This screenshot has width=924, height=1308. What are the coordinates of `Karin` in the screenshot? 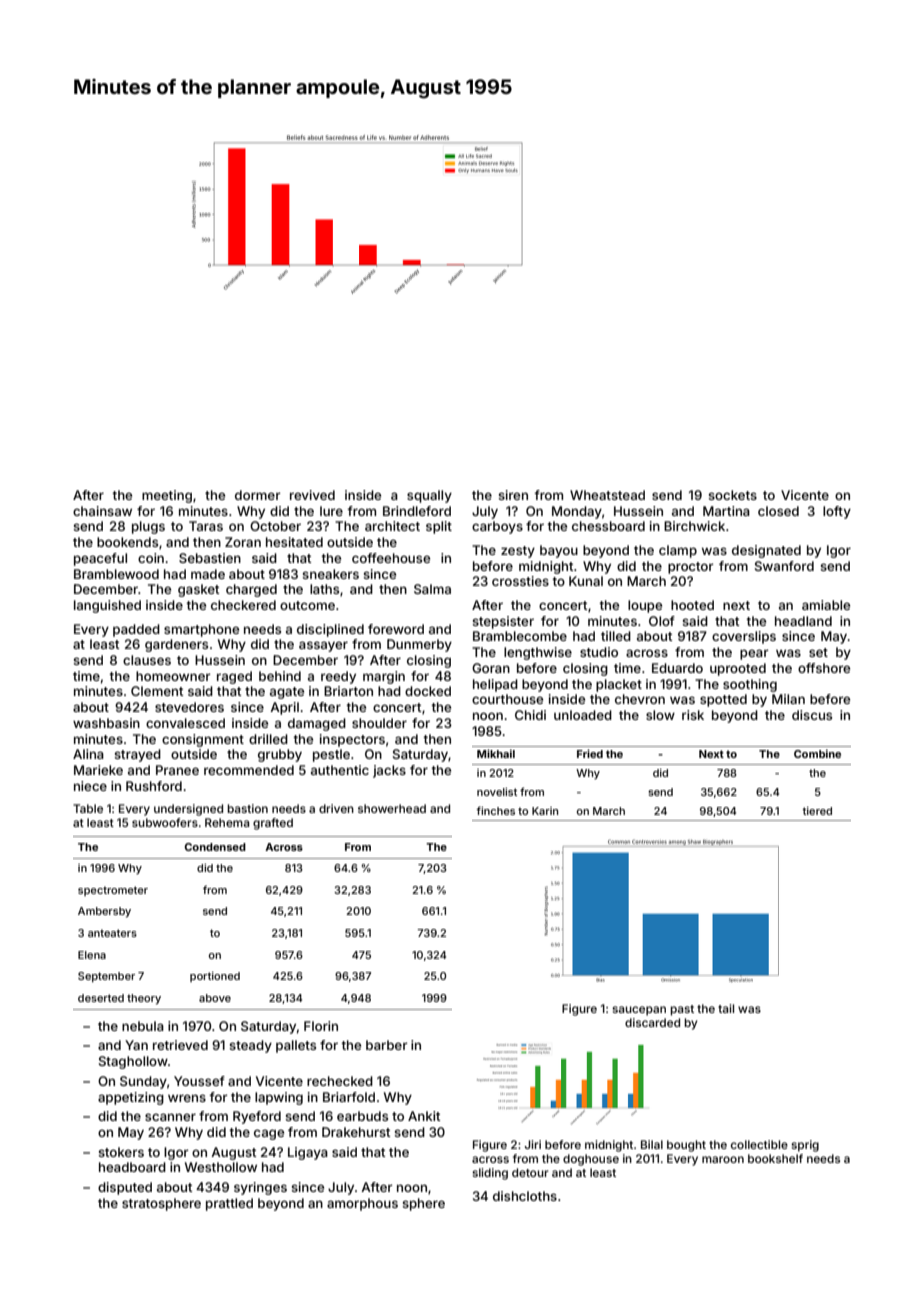 It's located at (545, 811).
